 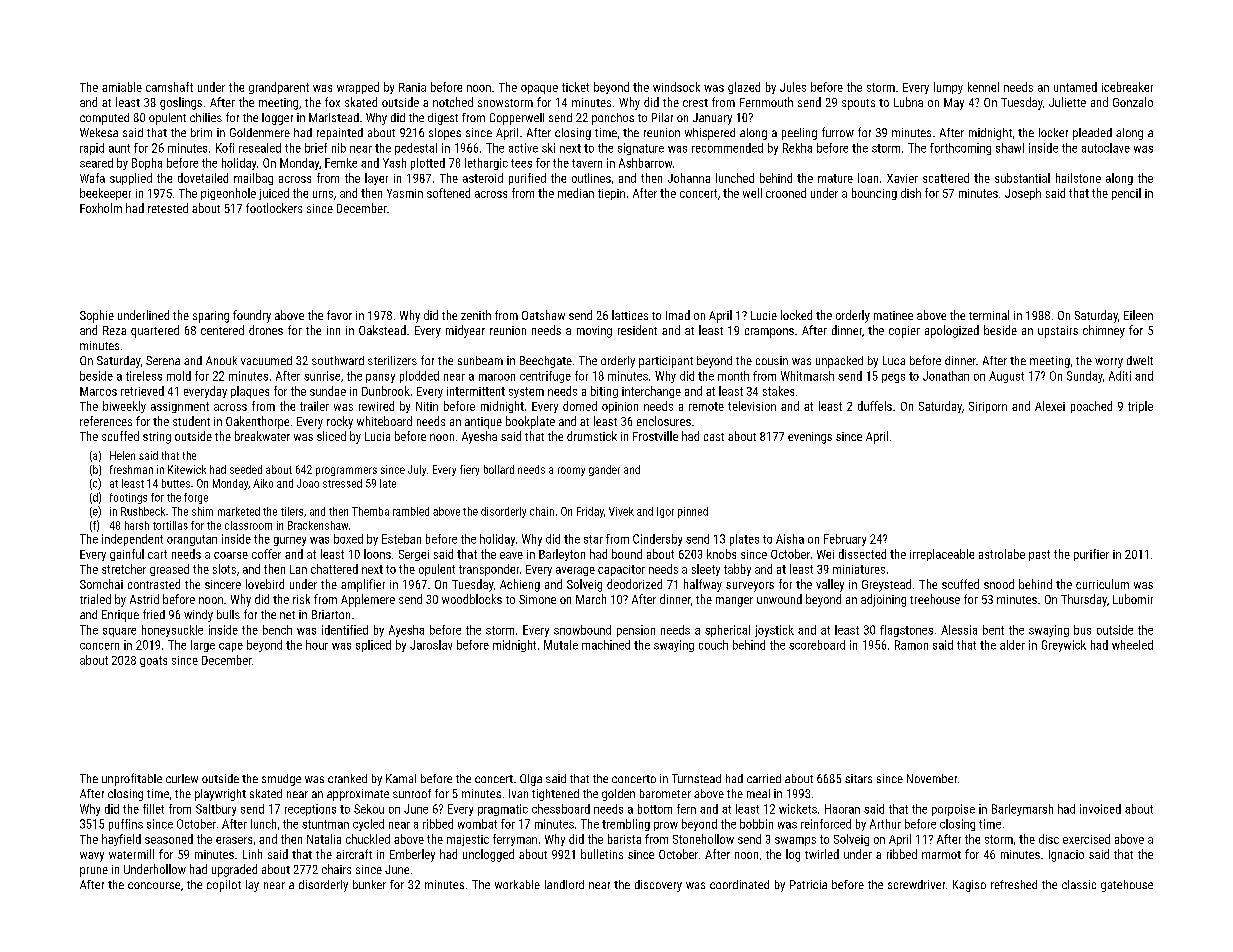 What do you see at coordinates (1014, 884) in the screenshot?
I see `refreshed` at bounding box center [1014, 884].
